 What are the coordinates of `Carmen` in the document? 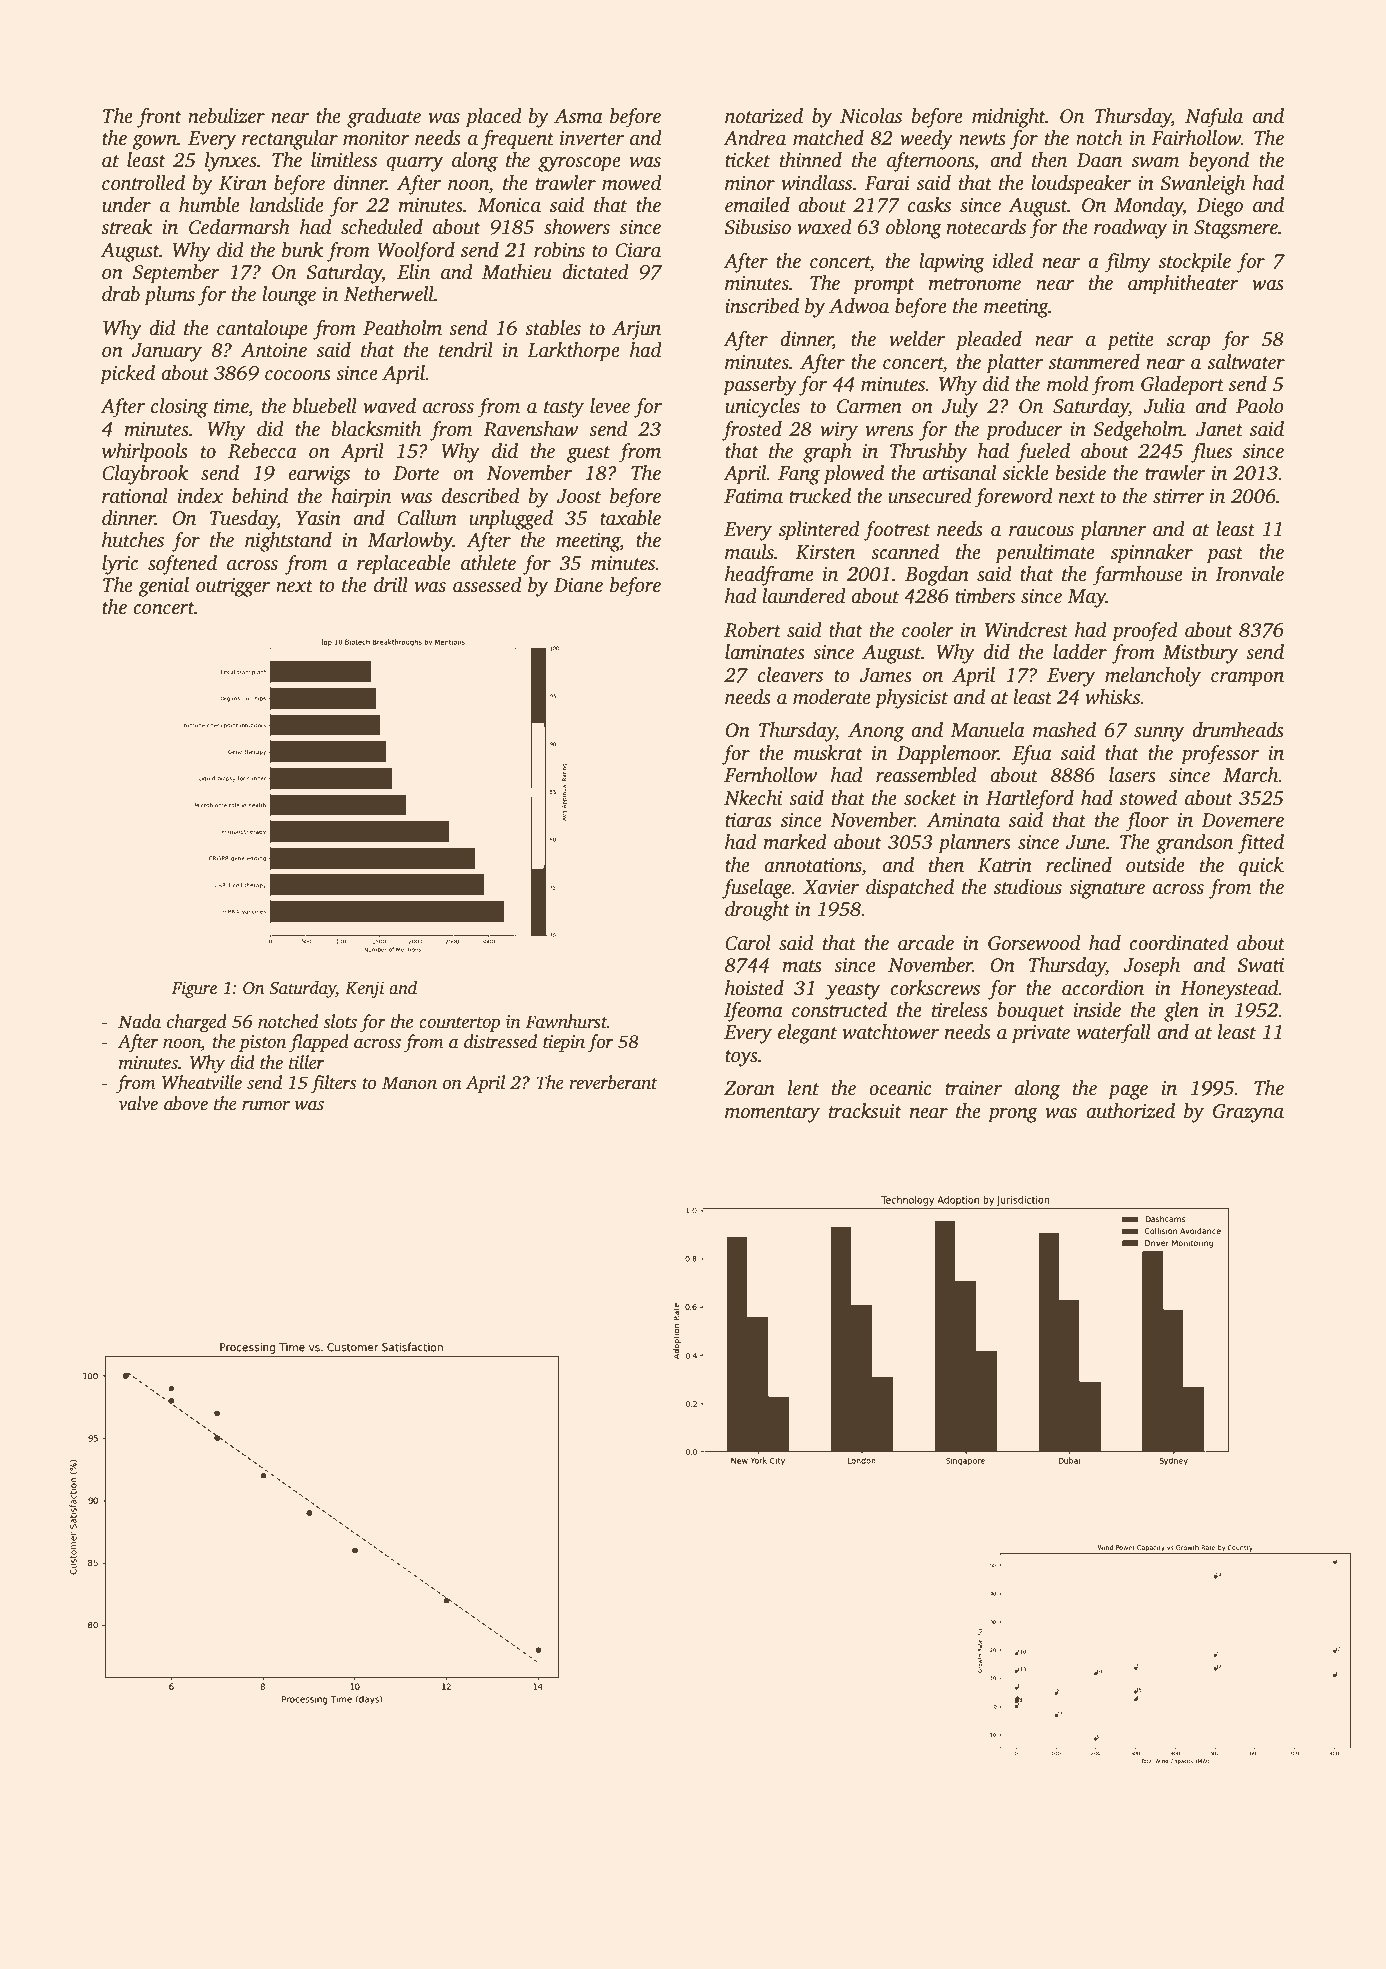 It's located at (869, 406).
